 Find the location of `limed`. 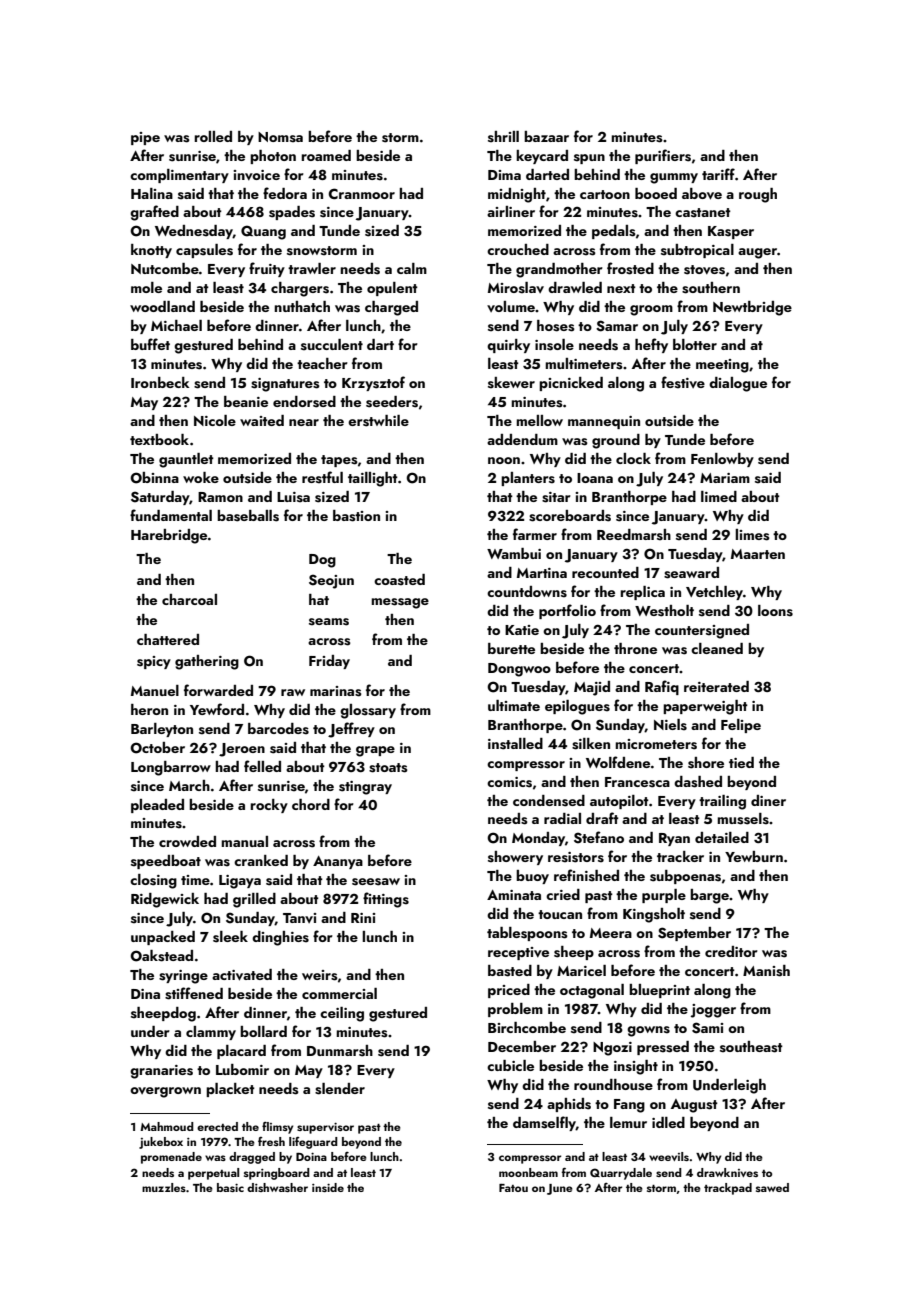

limed is located at coordinates (719, 496).
